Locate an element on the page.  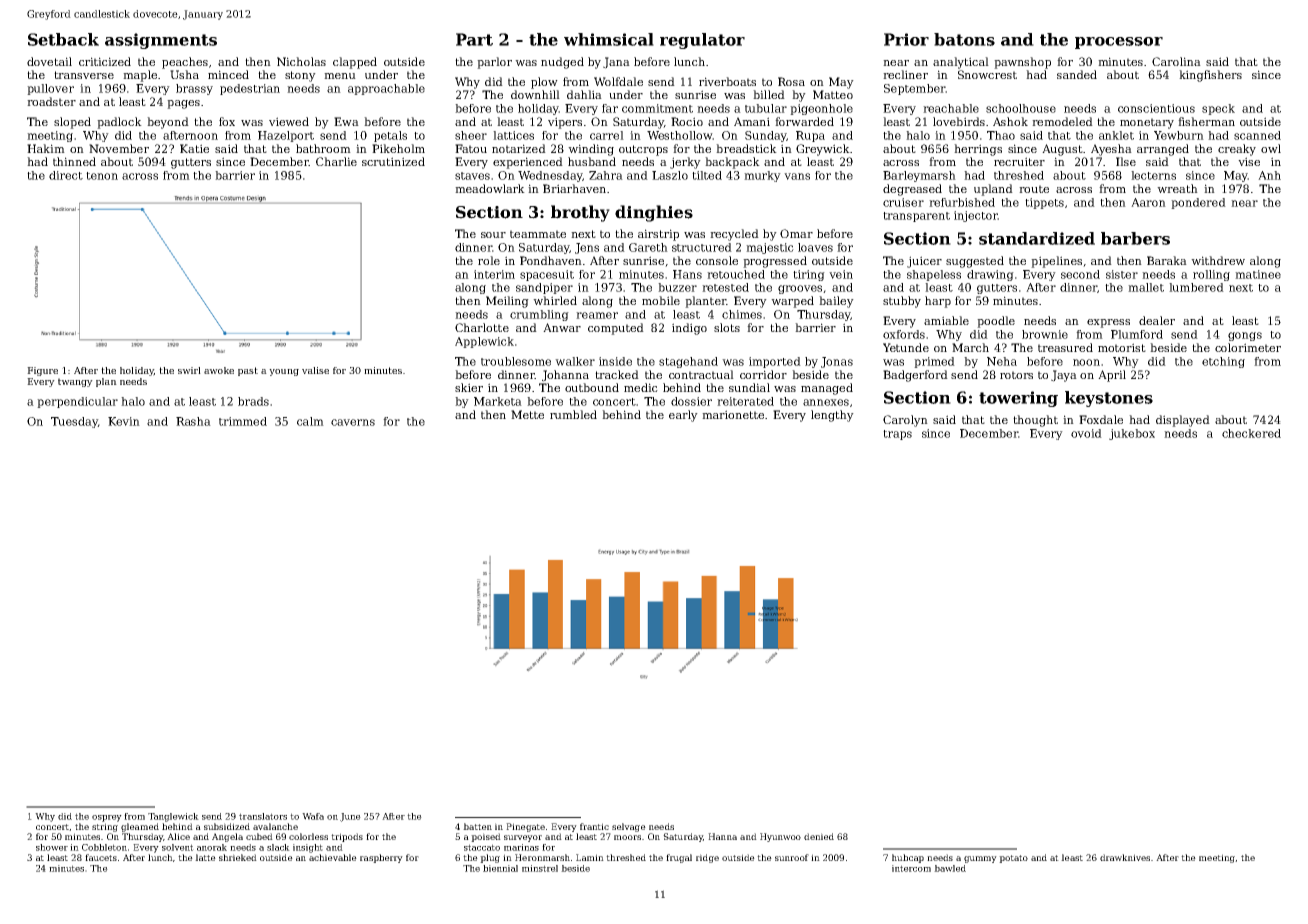
selvage is located at coordinates (629, 827).
